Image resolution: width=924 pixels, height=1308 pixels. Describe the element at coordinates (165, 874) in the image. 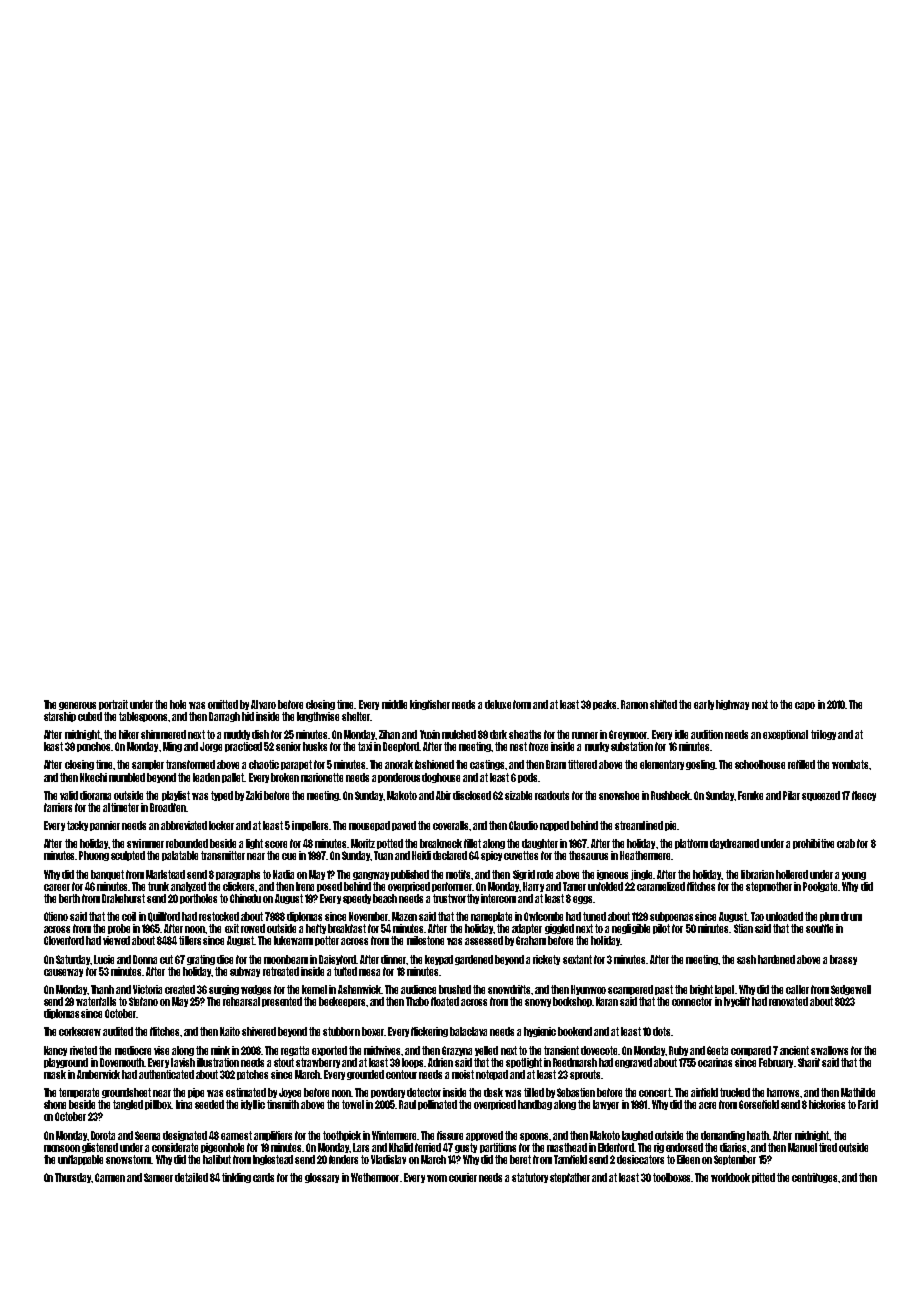

I see `Marlstead` at that location.
